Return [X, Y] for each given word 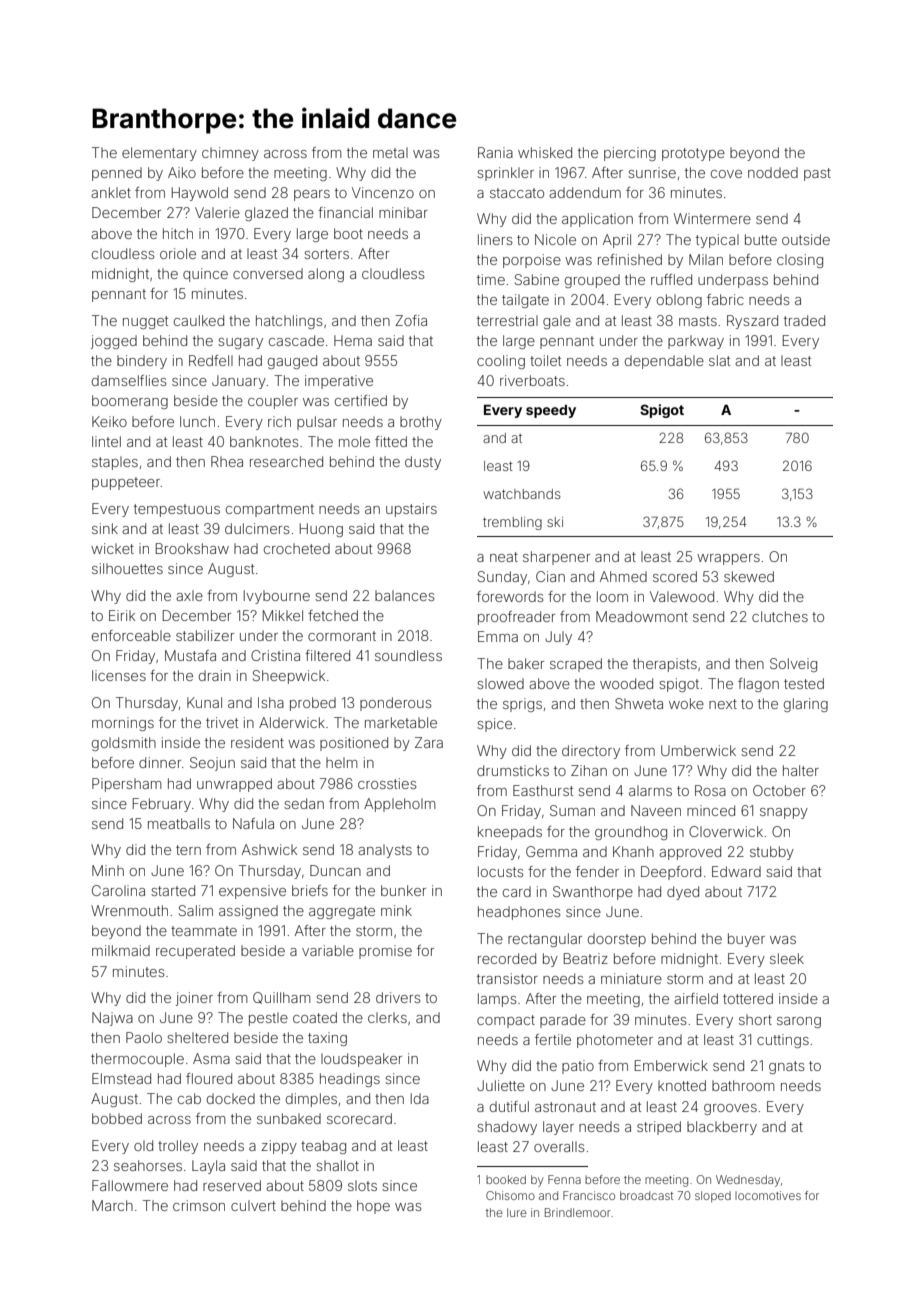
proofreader [516, 618]
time [491, 279]
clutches [780, 616]
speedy [551, 411]
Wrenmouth [129, 910]
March [112, 1205]
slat [719, 360]
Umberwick [698, 750]
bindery [142, 362]
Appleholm [399, 805]
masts [698, 321]
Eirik [122, 615]
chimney [230, 154]
